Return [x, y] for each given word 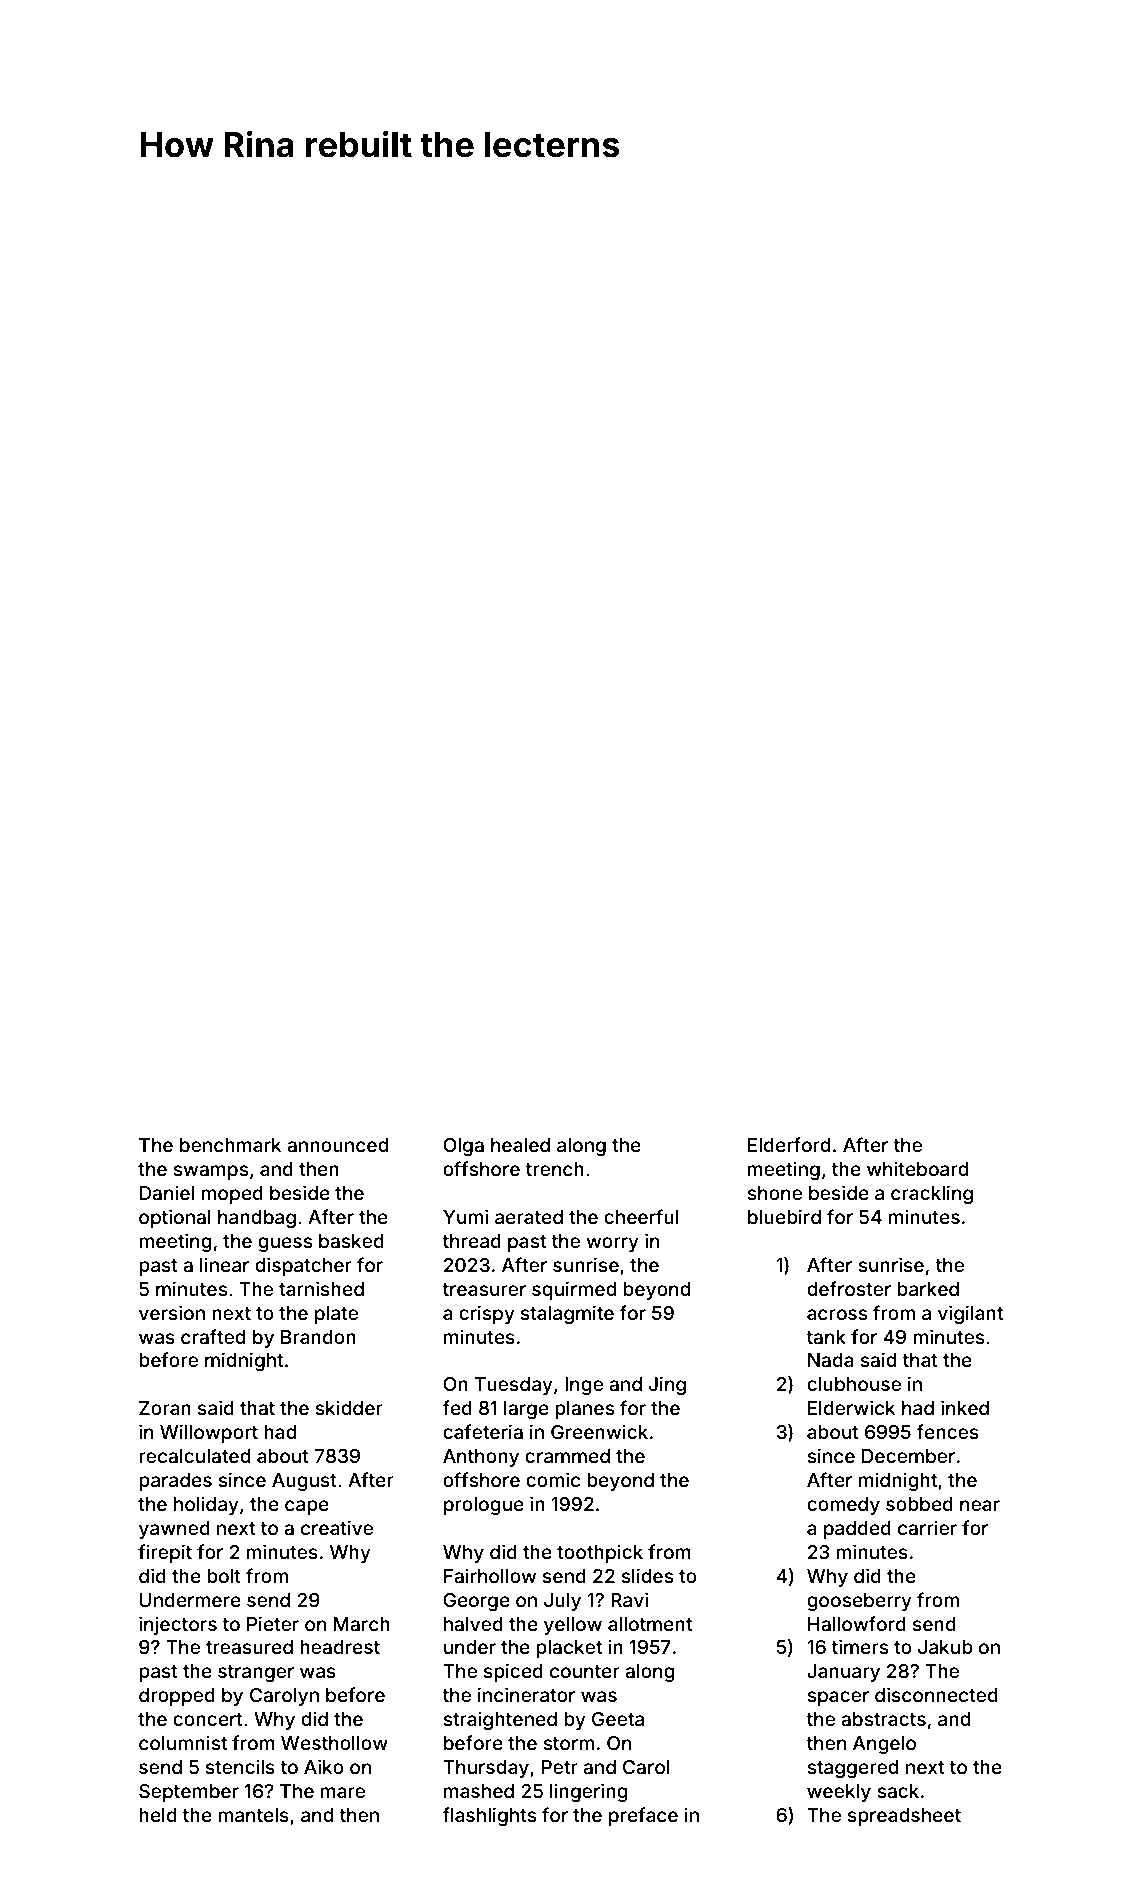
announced [337, 1145]
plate [336, 1315]
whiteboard [917, 1168]
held [158, 1815]
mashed [479, 1791]
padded [857, 1530]
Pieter [273, 1623]
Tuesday [514, 1386]
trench [555, 1169]
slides [647, 1575]
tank [826, 1337]
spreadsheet [904, 1817]
